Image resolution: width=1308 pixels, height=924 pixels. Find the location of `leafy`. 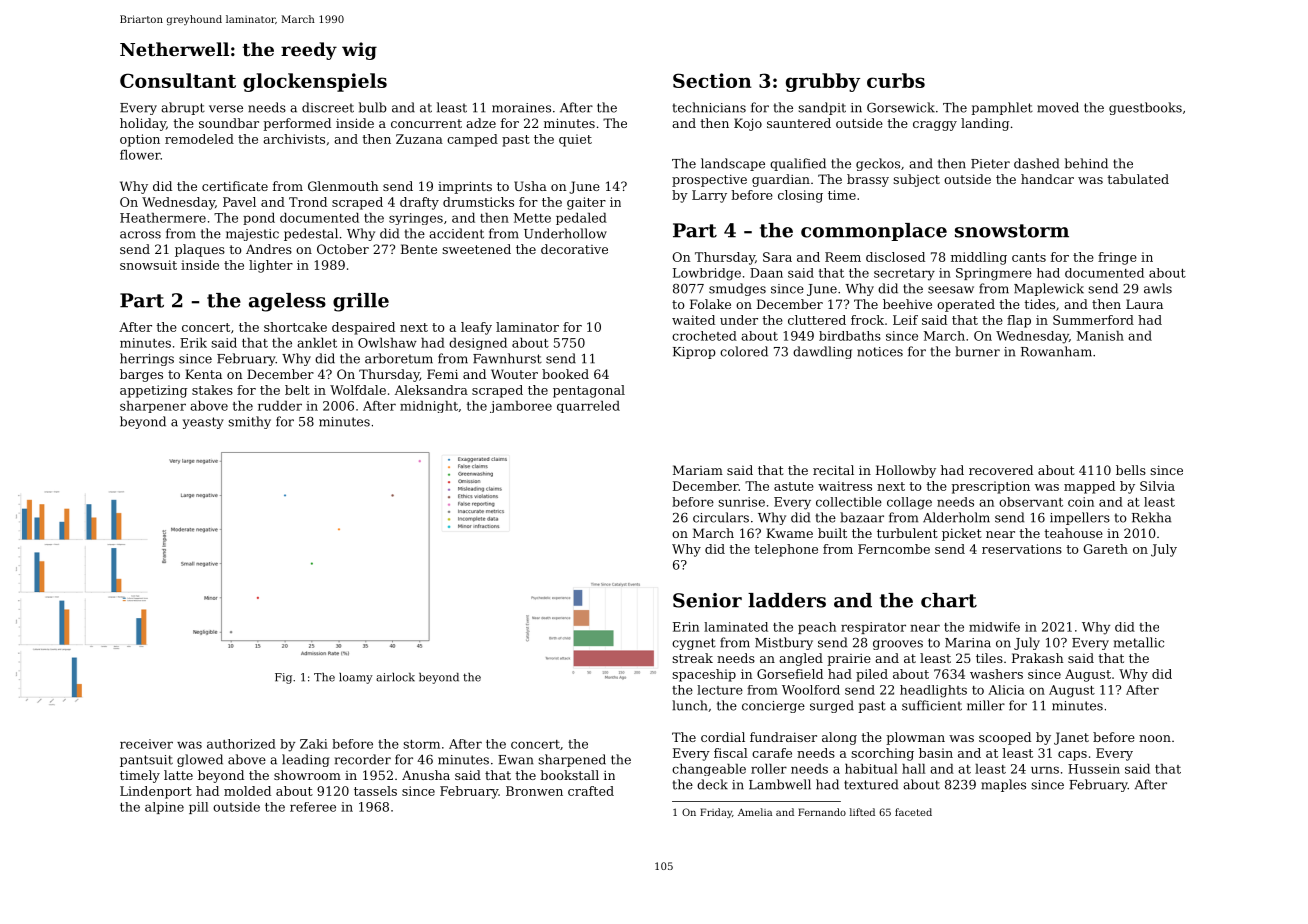

leafy is located at coordinates (476, 328).
